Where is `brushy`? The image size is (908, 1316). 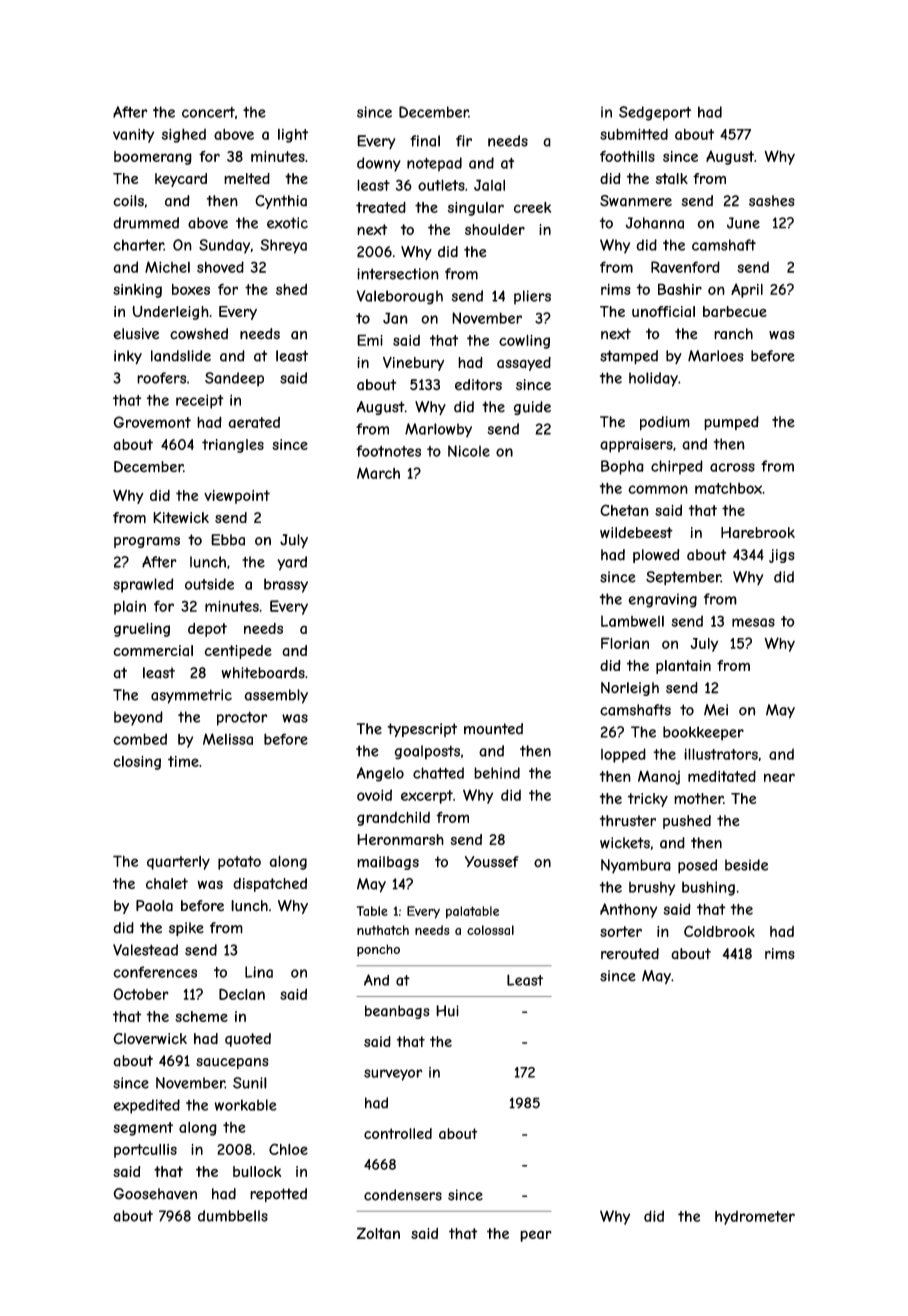 brushy is located at coordinates (652, 888).
